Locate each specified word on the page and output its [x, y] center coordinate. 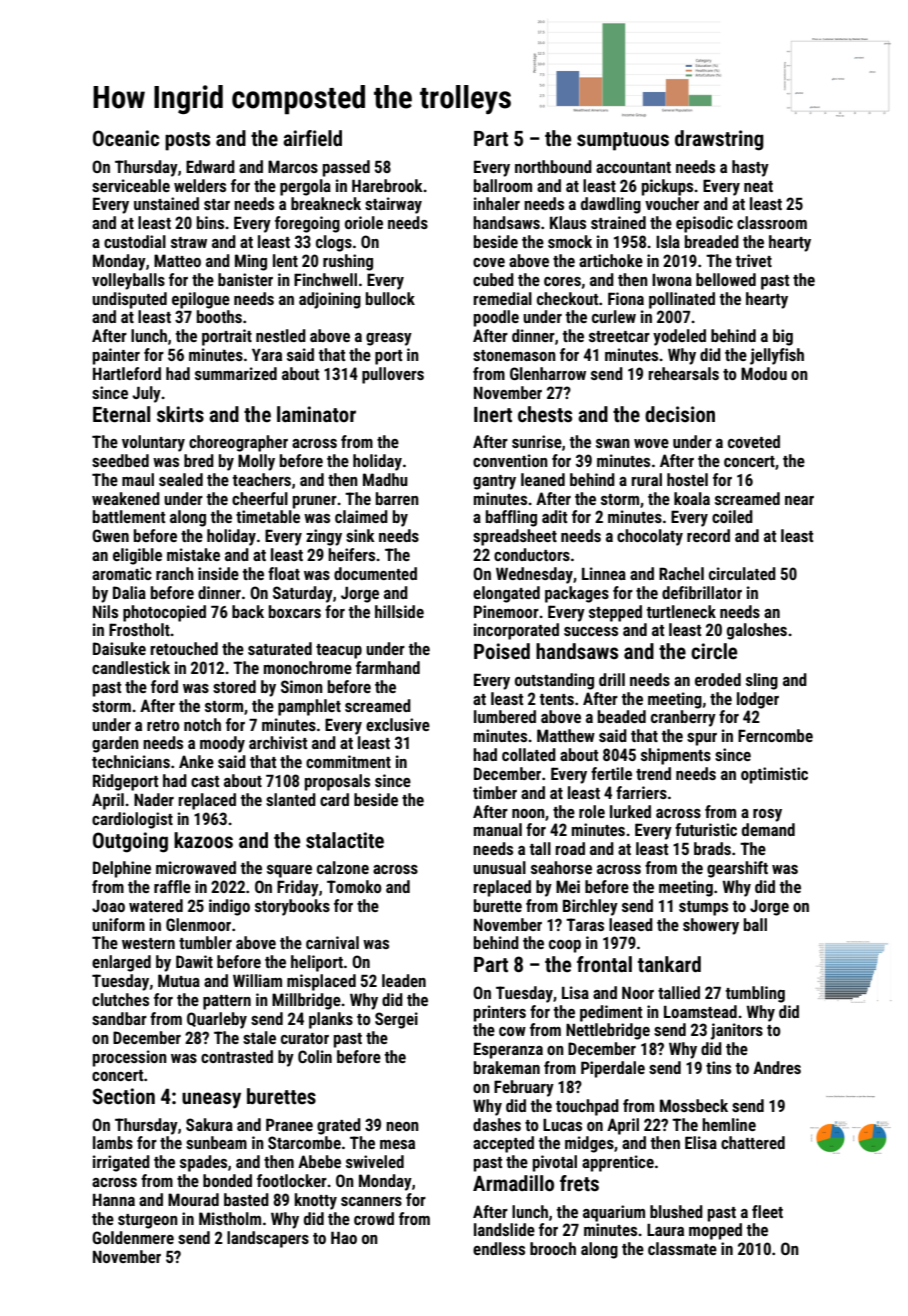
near [799, 500]
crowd [374, 1218]
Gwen [110, 535]
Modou [764, 373]
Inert [493, 415]
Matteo [177, 260]
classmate [682, 1248]
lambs [113, 1142]
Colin [315, 1056]
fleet [767, 1211]
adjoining [330, 300]
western [148, 943]
